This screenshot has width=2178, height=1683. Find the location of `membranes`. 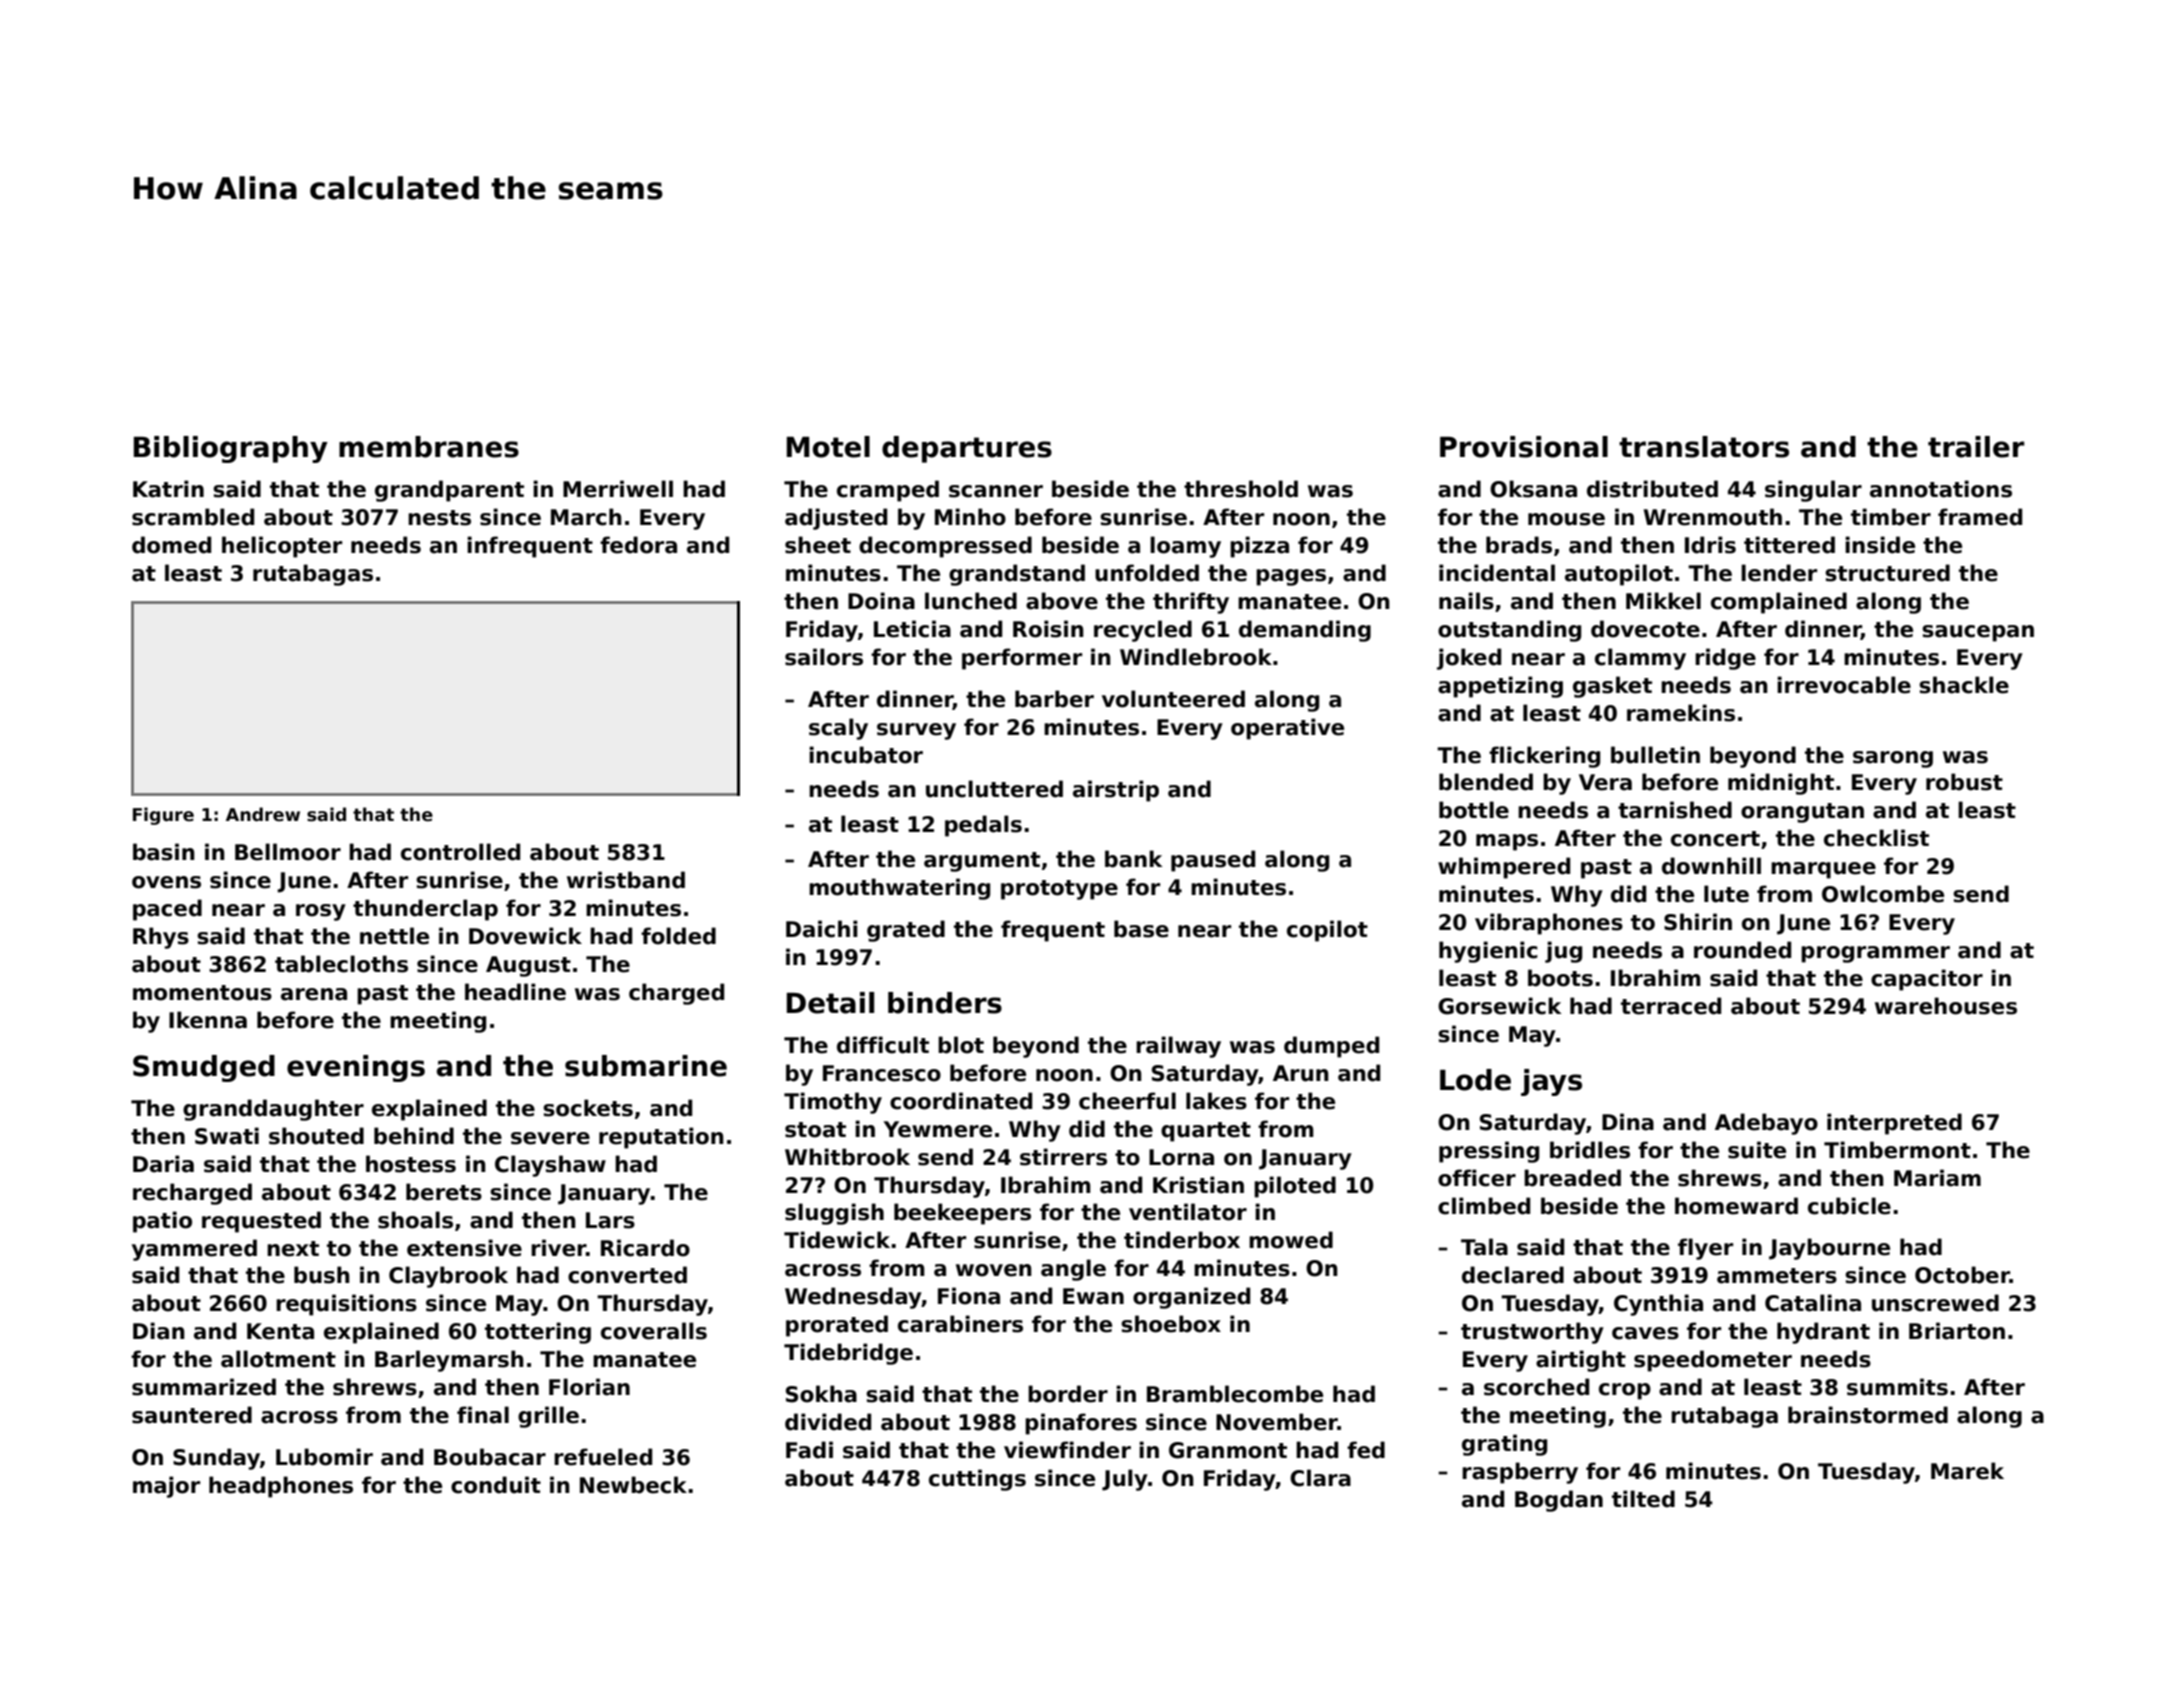

membranes is located at coordinates (429, 447).
